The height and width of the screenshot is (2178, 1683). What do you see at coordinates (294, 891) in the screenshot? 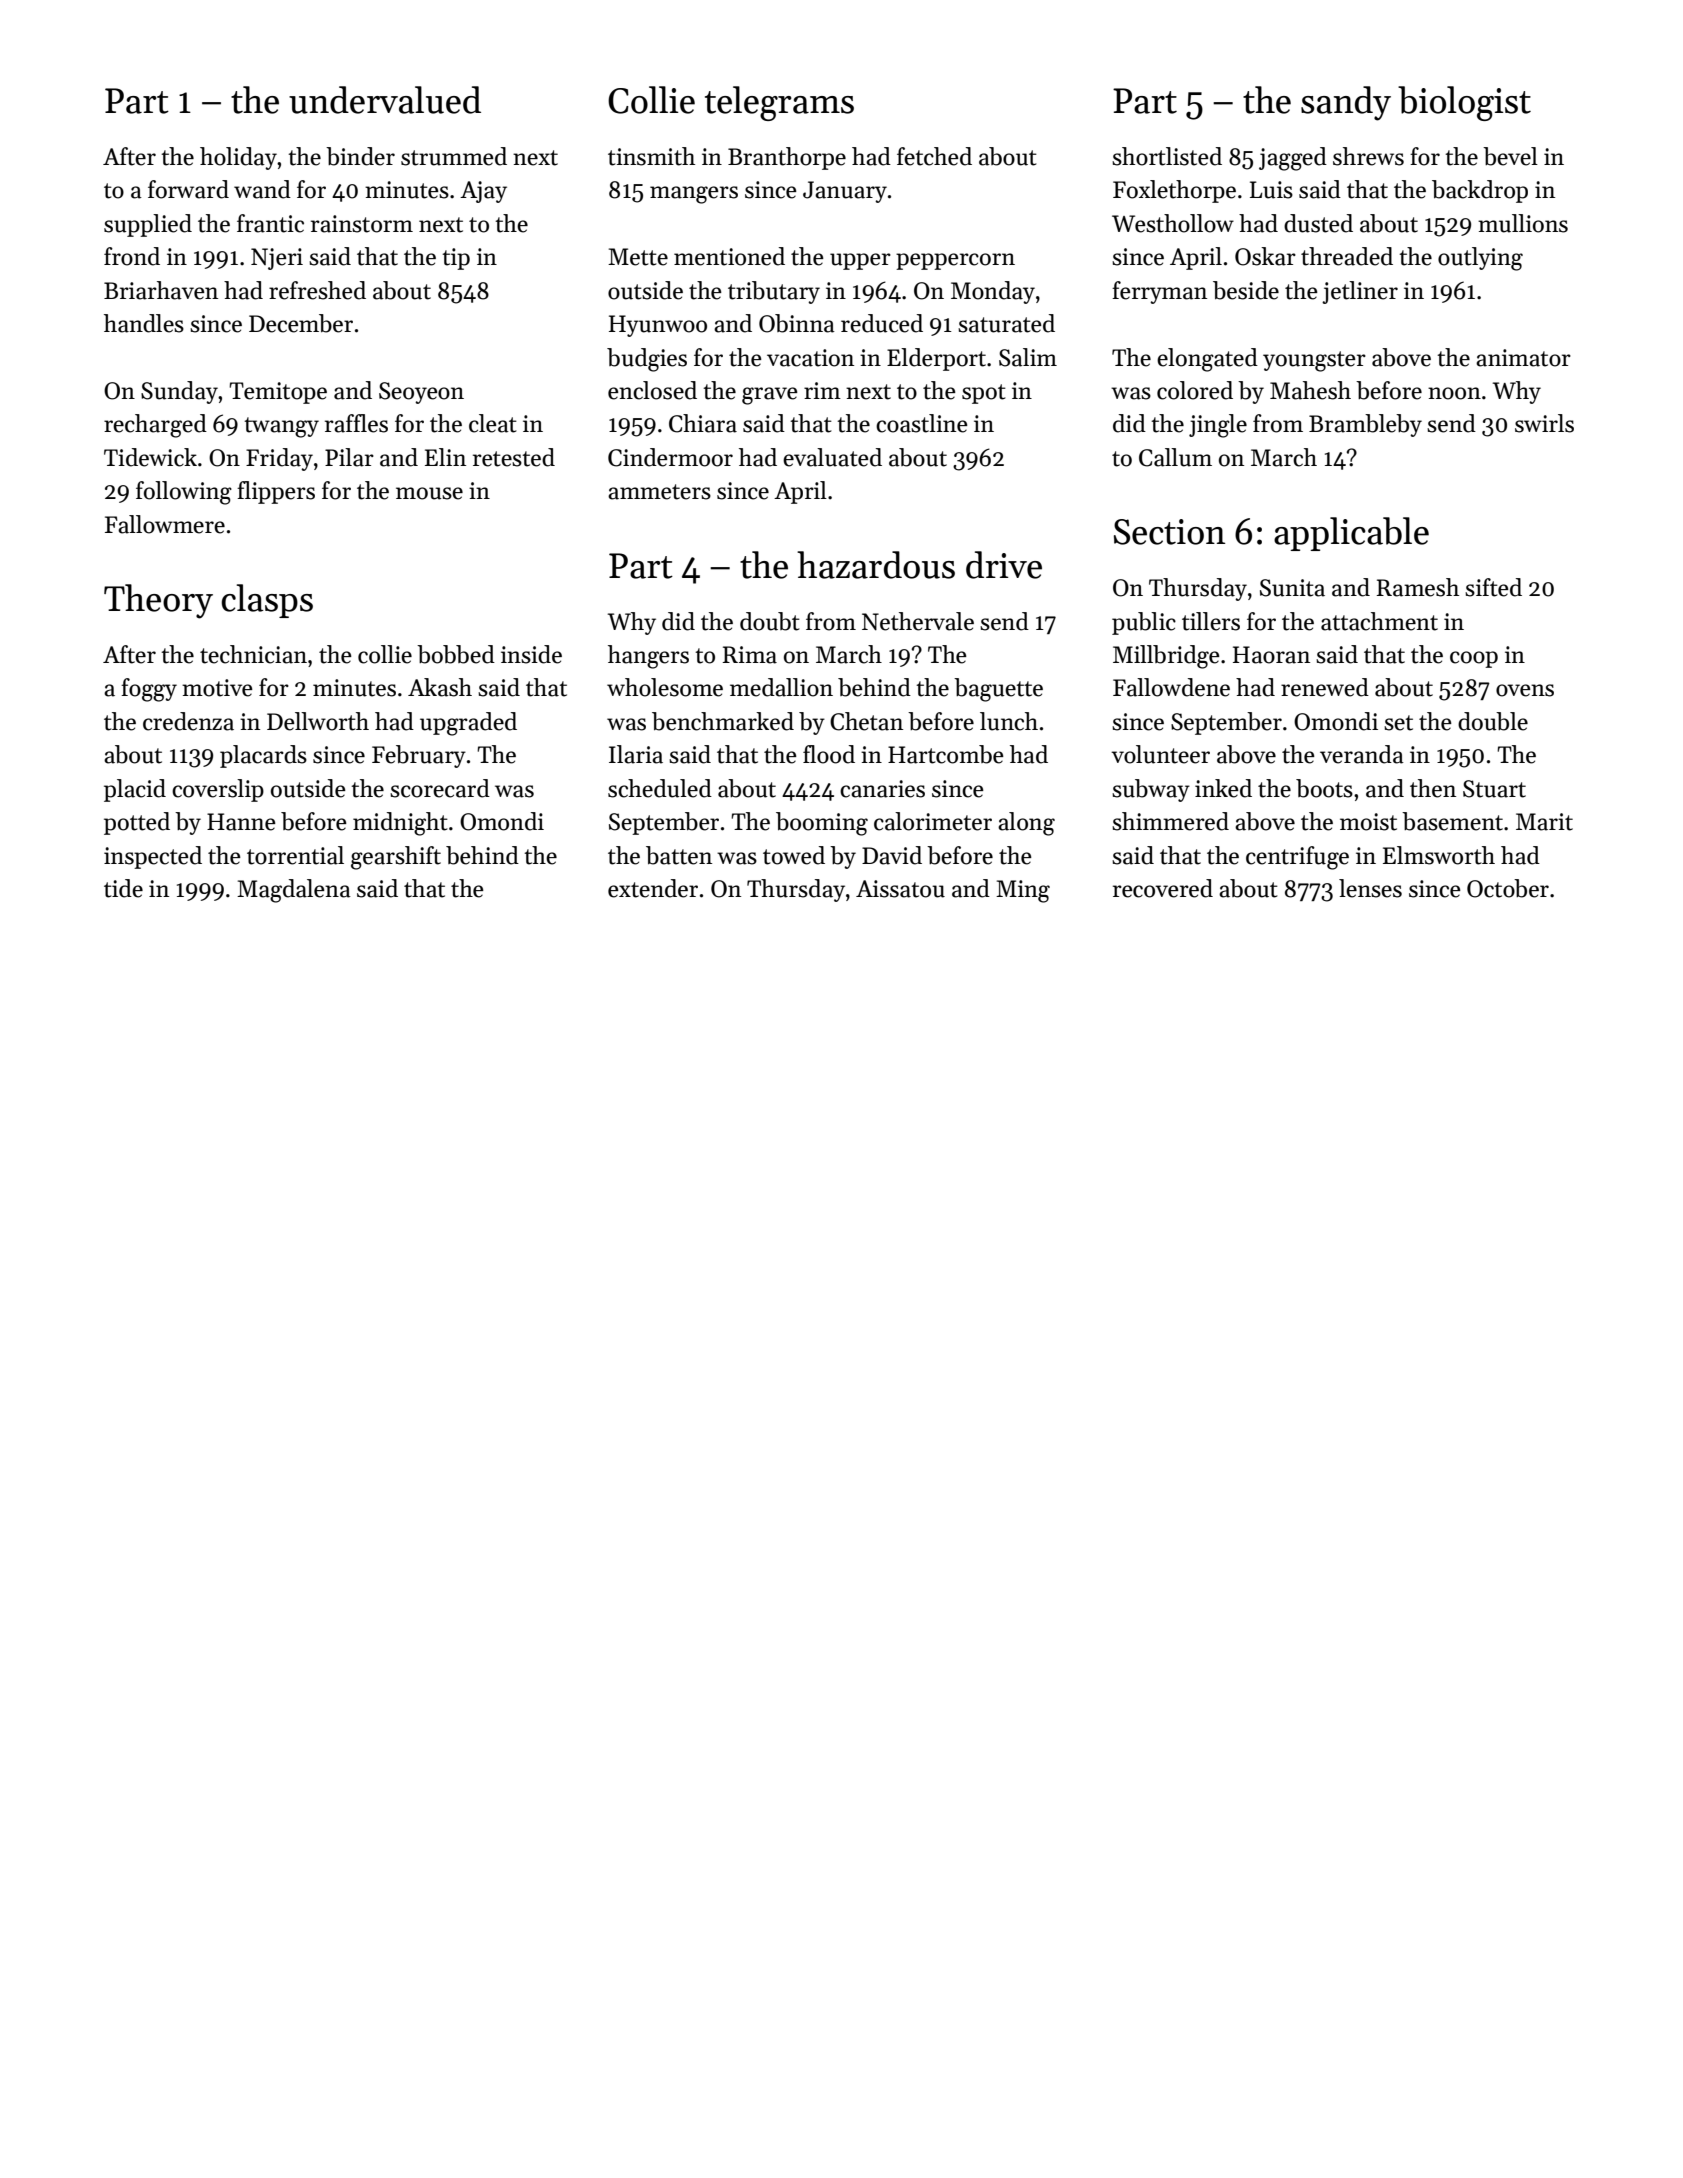
I see `Magdalena` at bounding box center [294, 891].
